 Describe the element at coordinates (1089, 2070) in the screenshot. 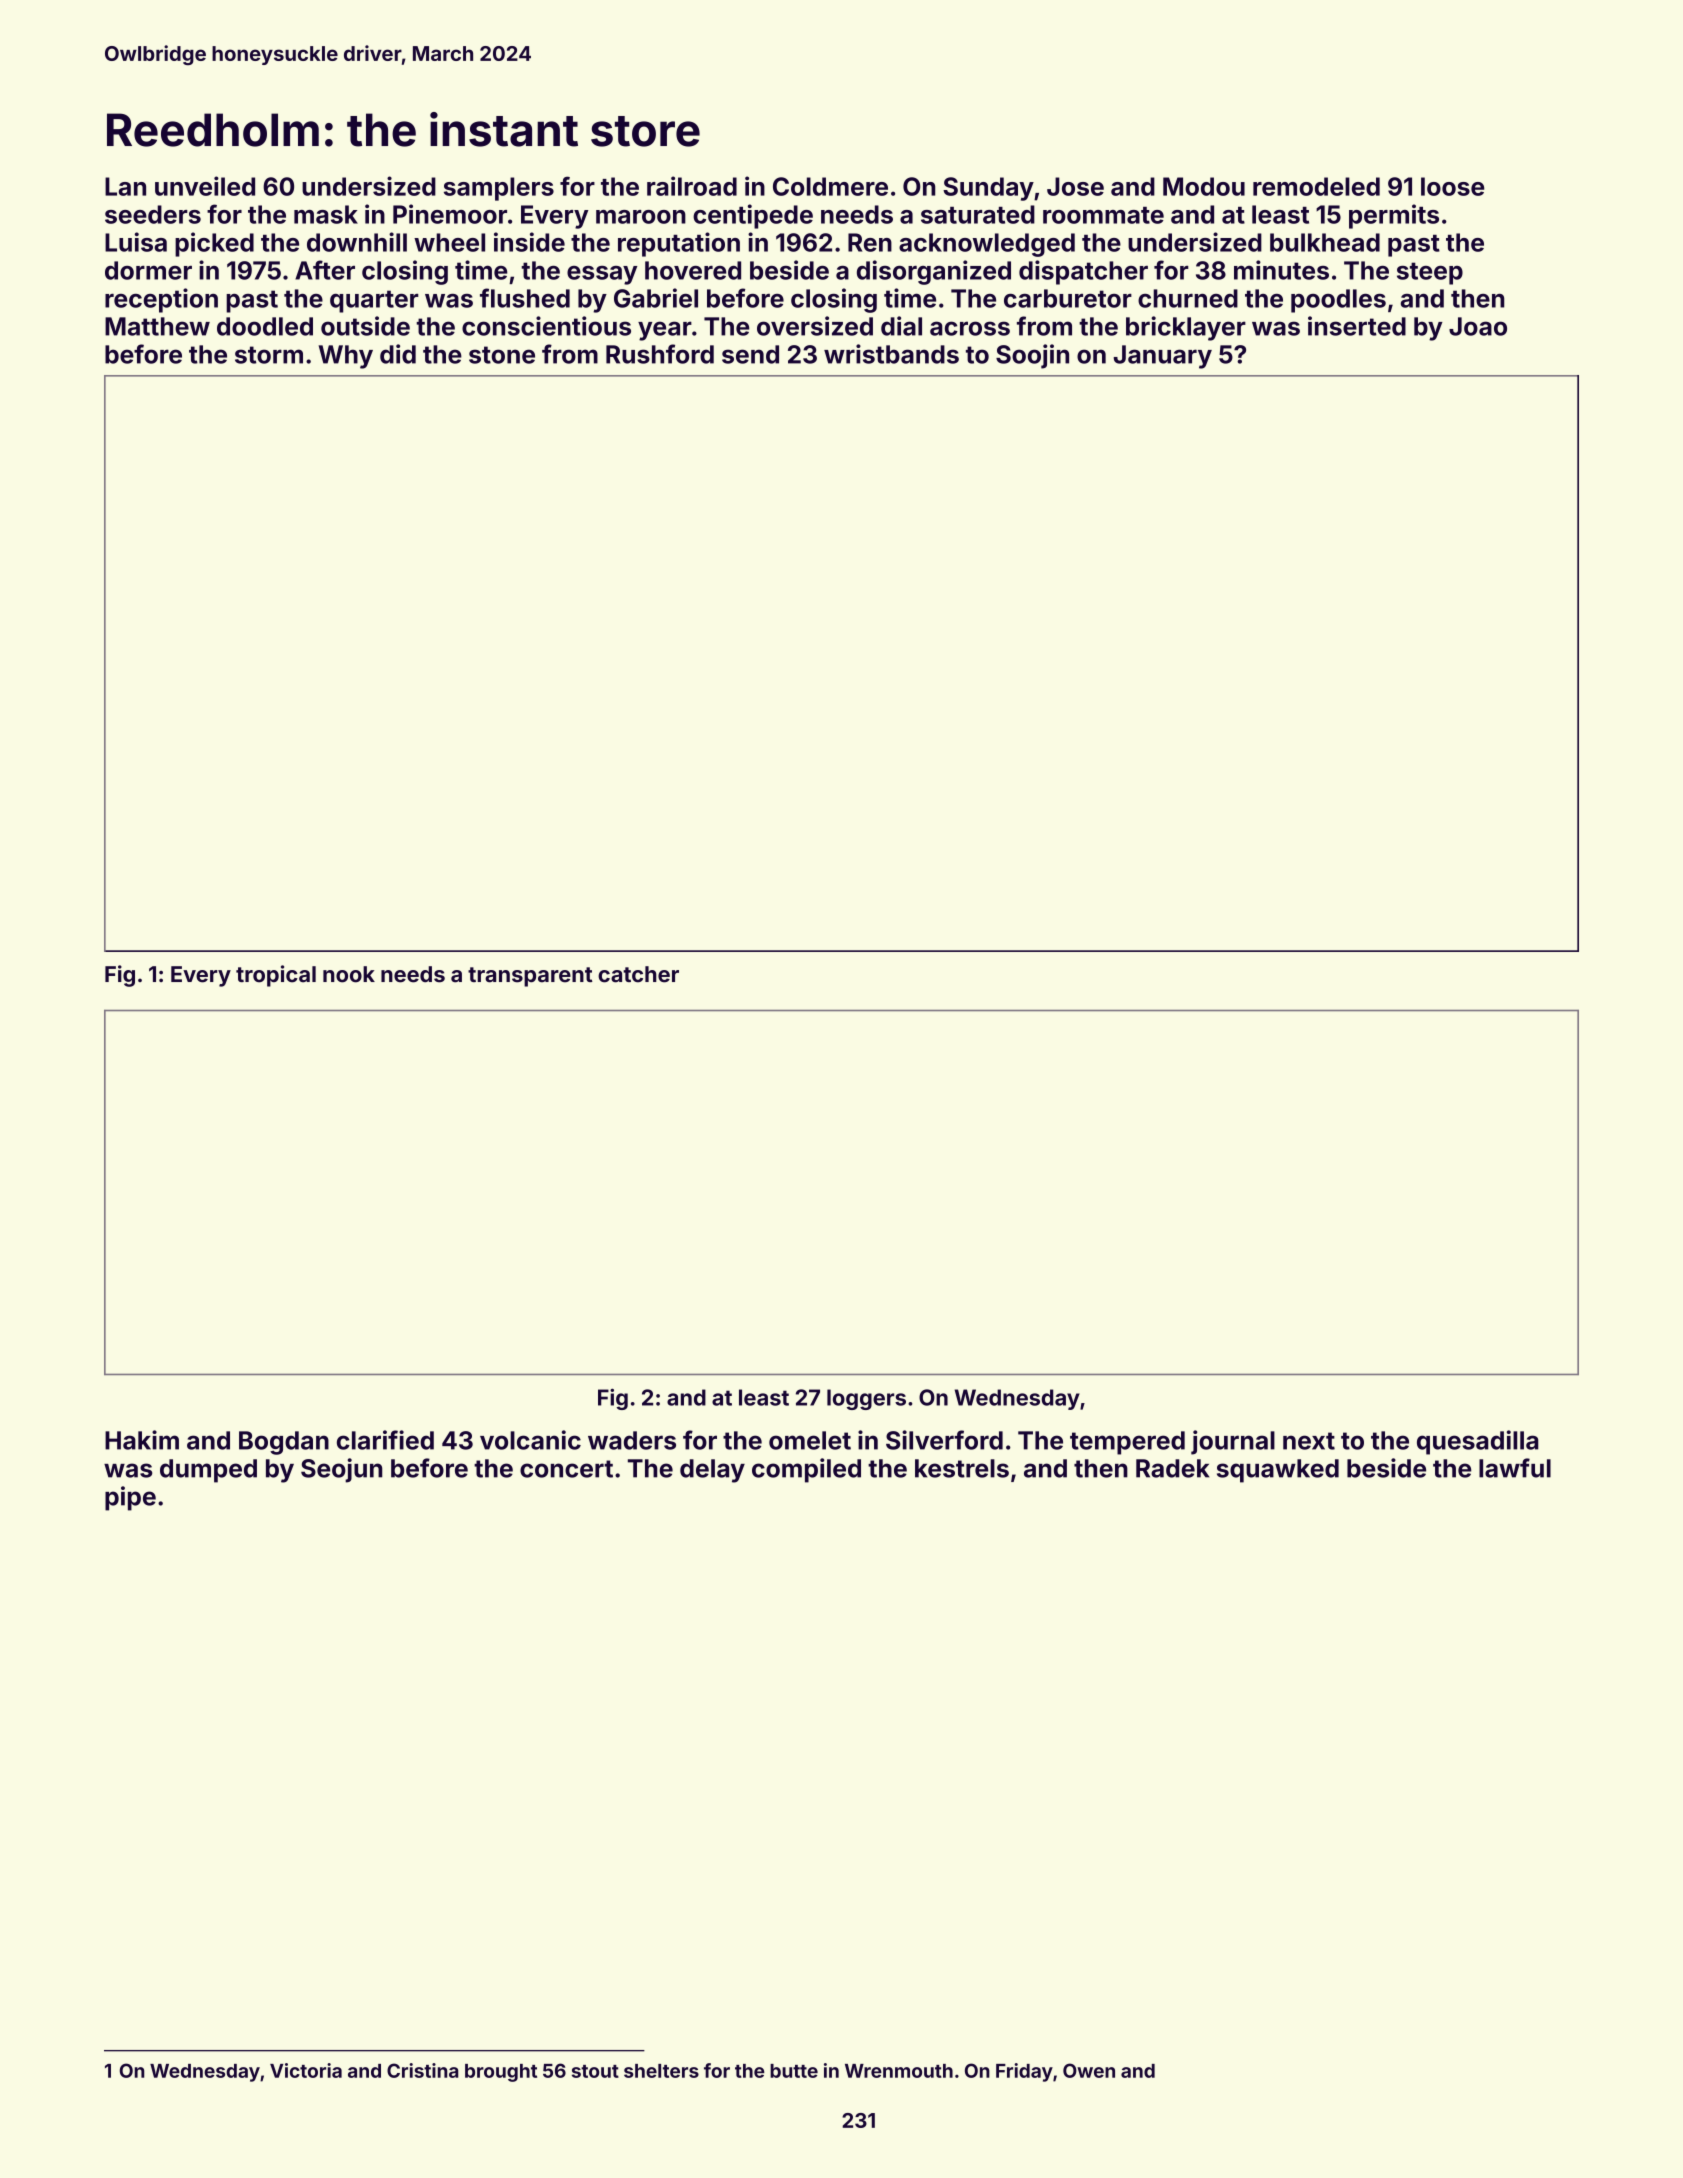

I see `Owen` at that location.
